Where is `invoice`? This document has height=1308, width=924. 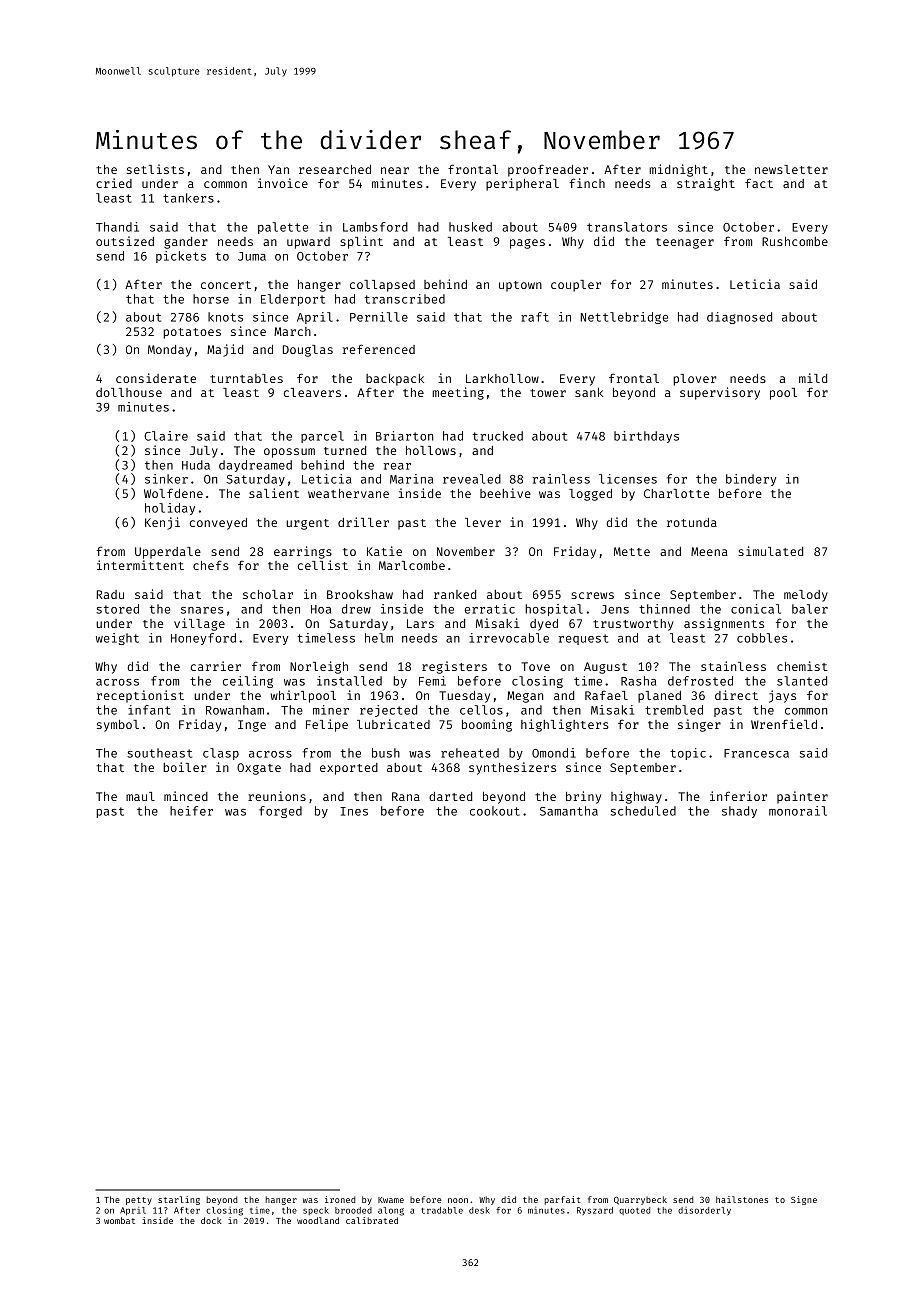
invoice is located at coordinates (283, 183).
